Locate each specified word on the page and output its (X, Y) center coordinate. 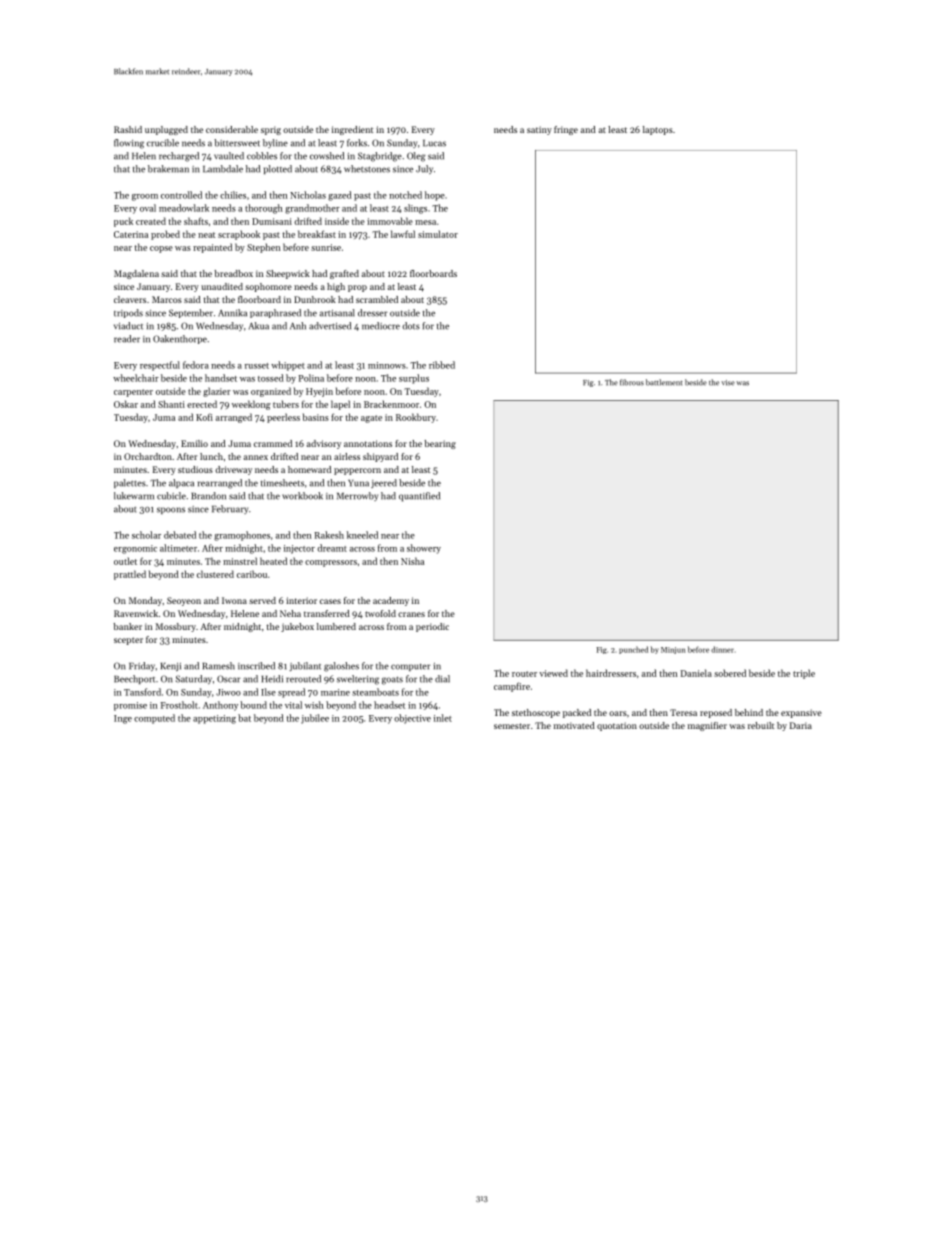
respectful (160, 366)
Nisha (412, 561)
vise (728, 383)
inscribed (256, 666)
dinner (722, 649)
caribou (252, 574)
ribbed (442, 365)
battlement (664, 382)
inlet (443, 718)
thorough (264, 209)
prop (357, 288)
